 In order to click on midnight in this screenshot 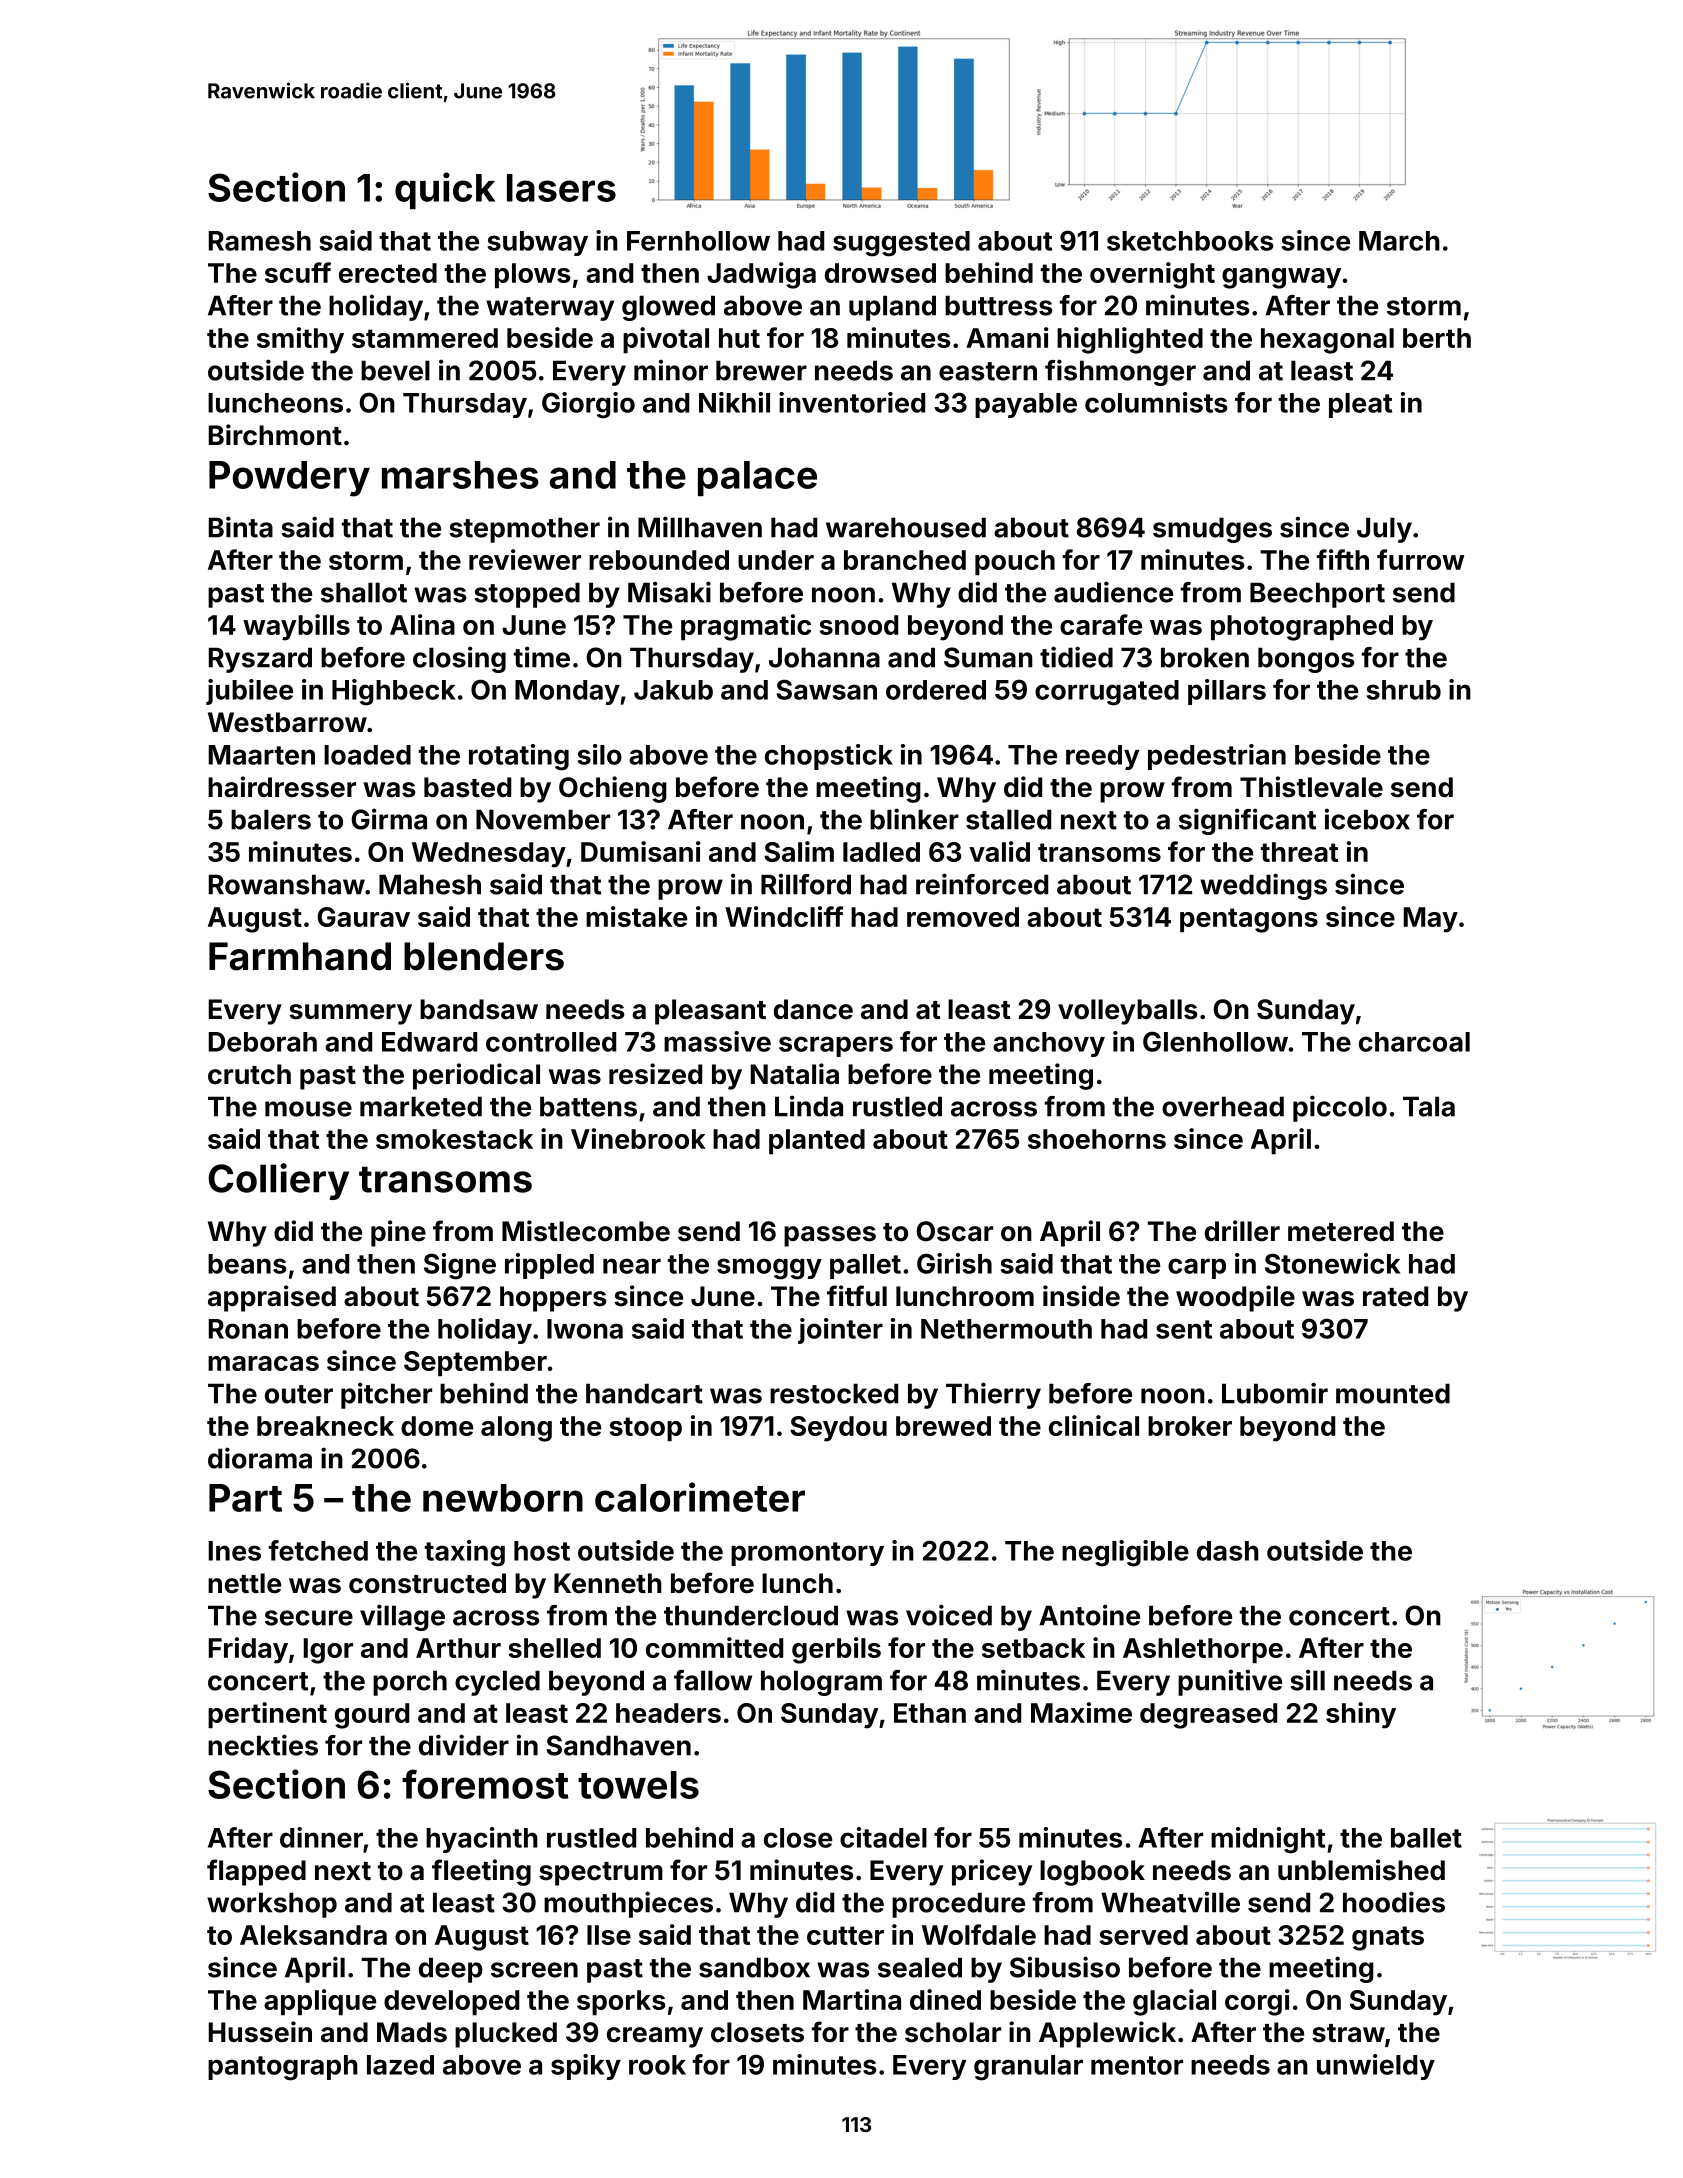, I will do `click(1268, 1840)`.
